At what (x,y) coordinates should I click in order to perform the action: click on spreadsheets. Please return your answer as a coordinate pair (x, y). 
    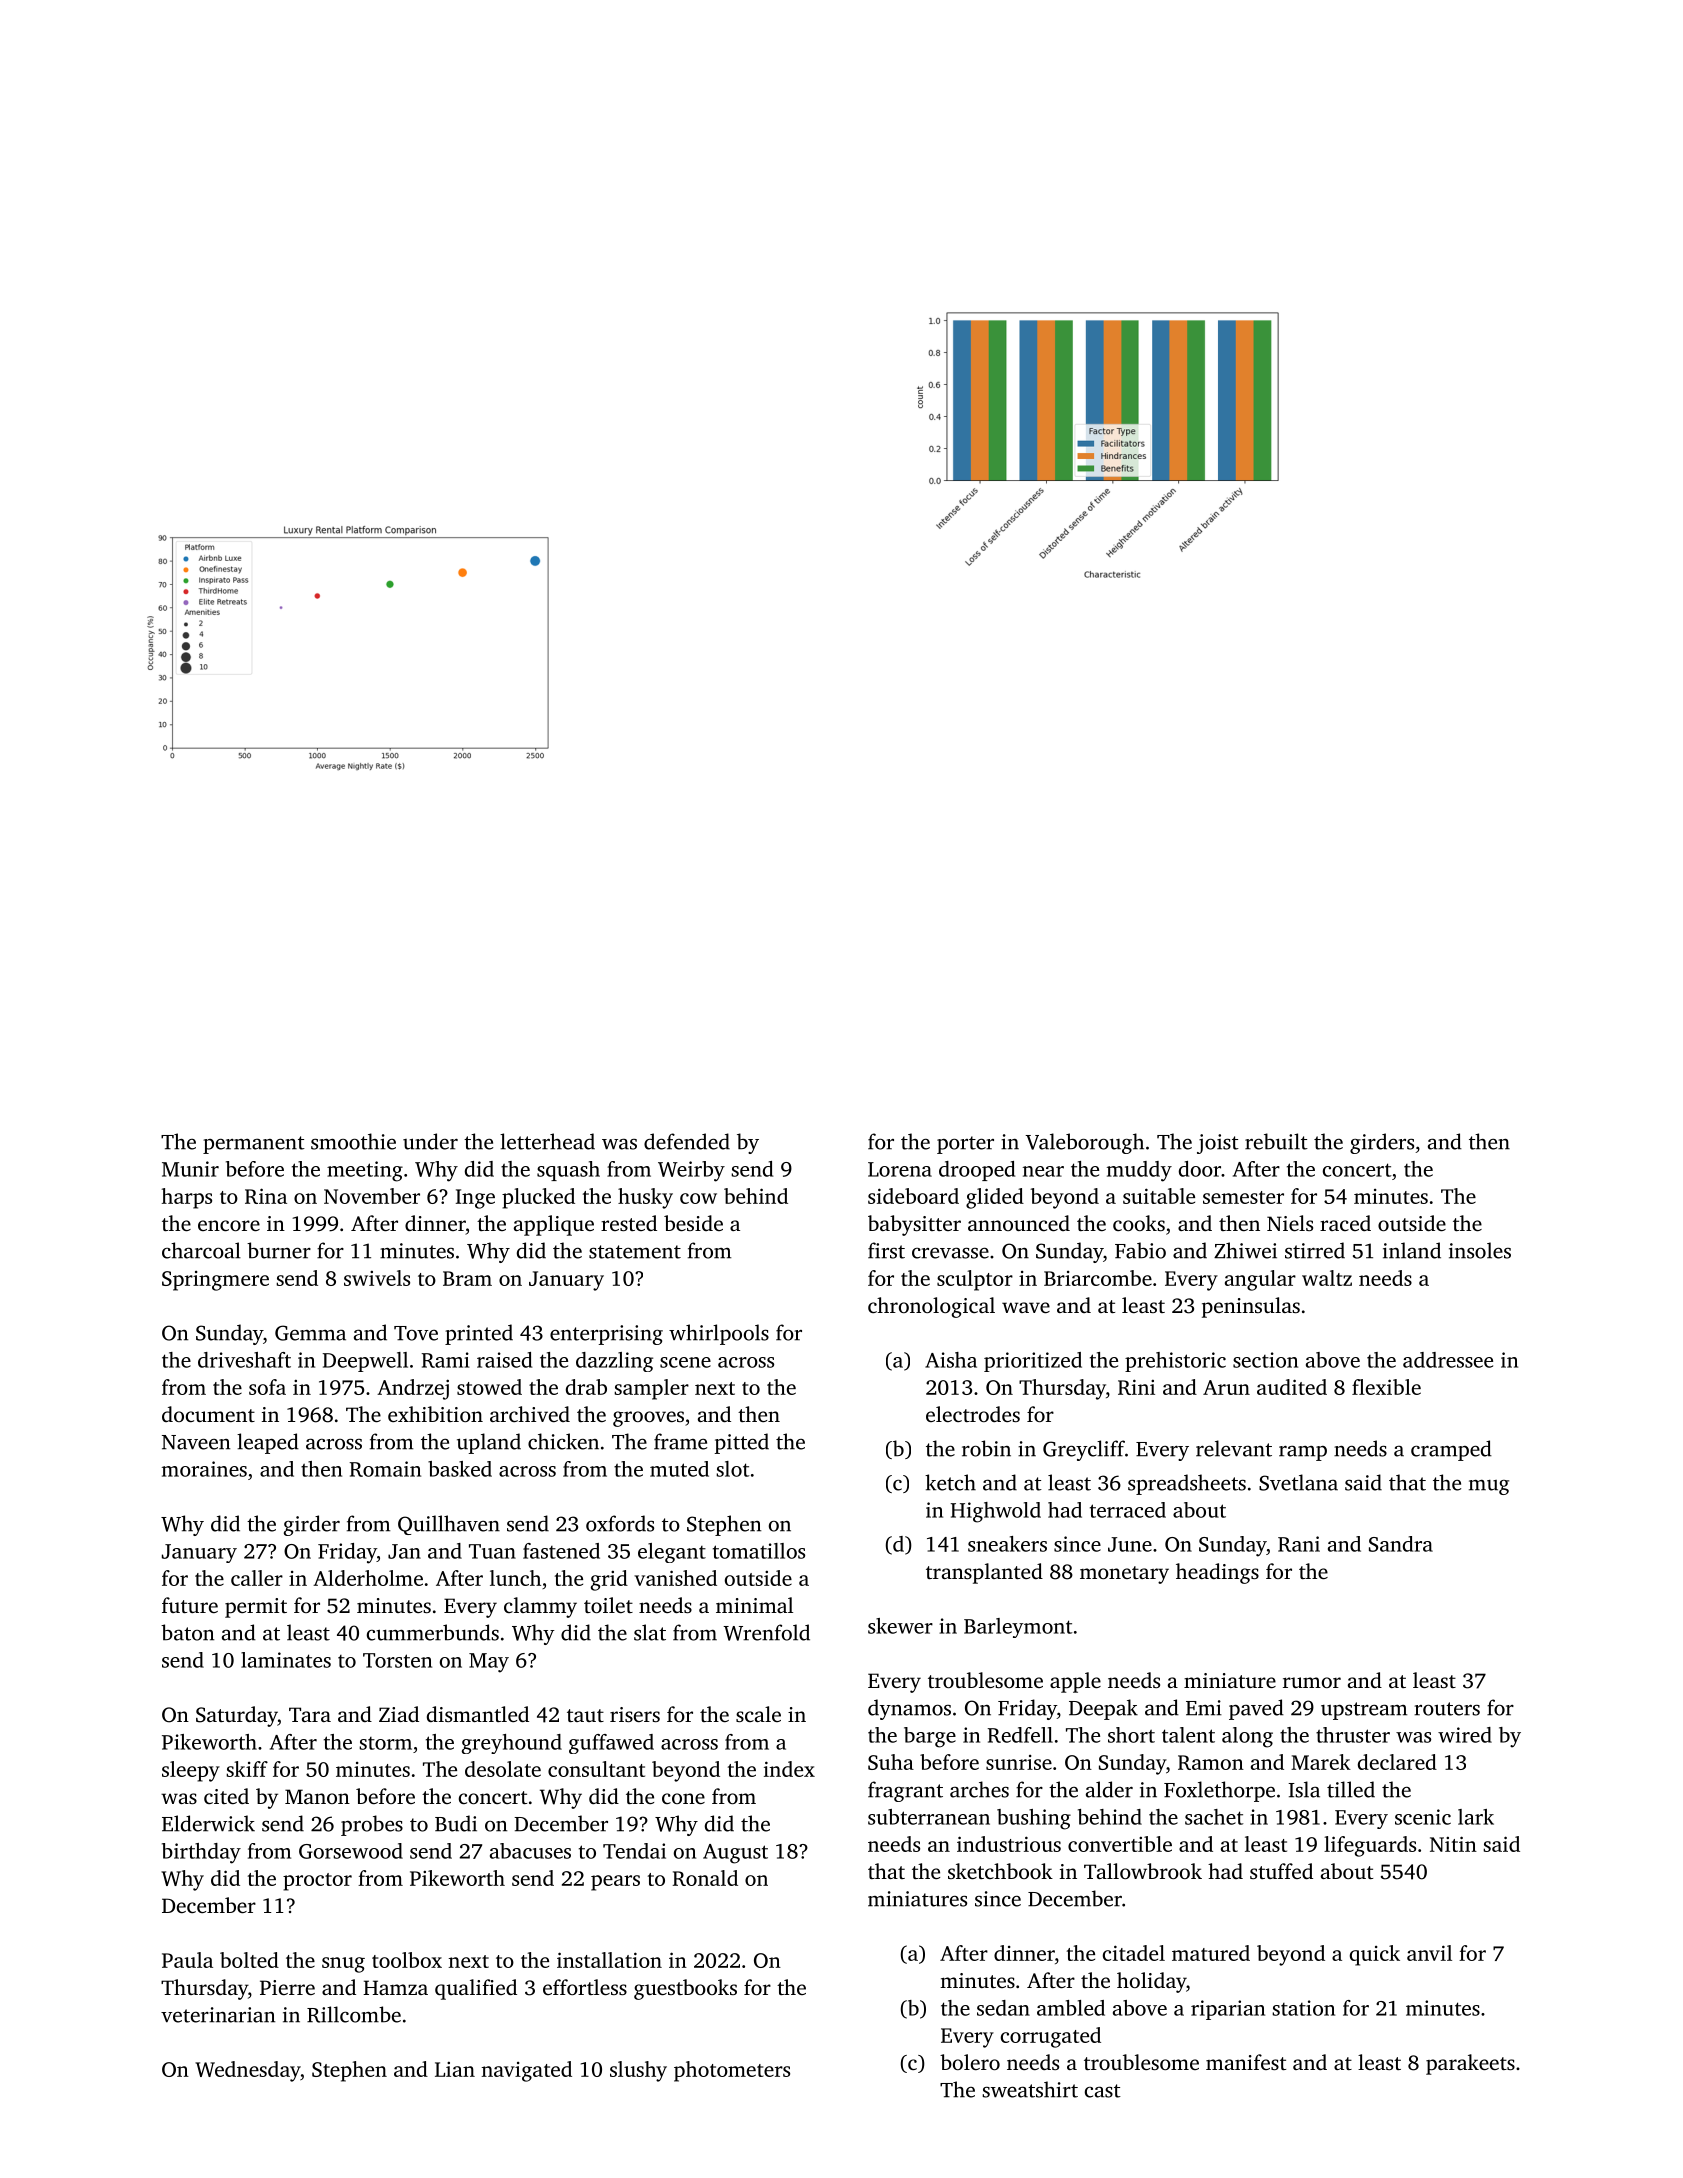
    Looking at the image, I should click on (1187, 1484).
